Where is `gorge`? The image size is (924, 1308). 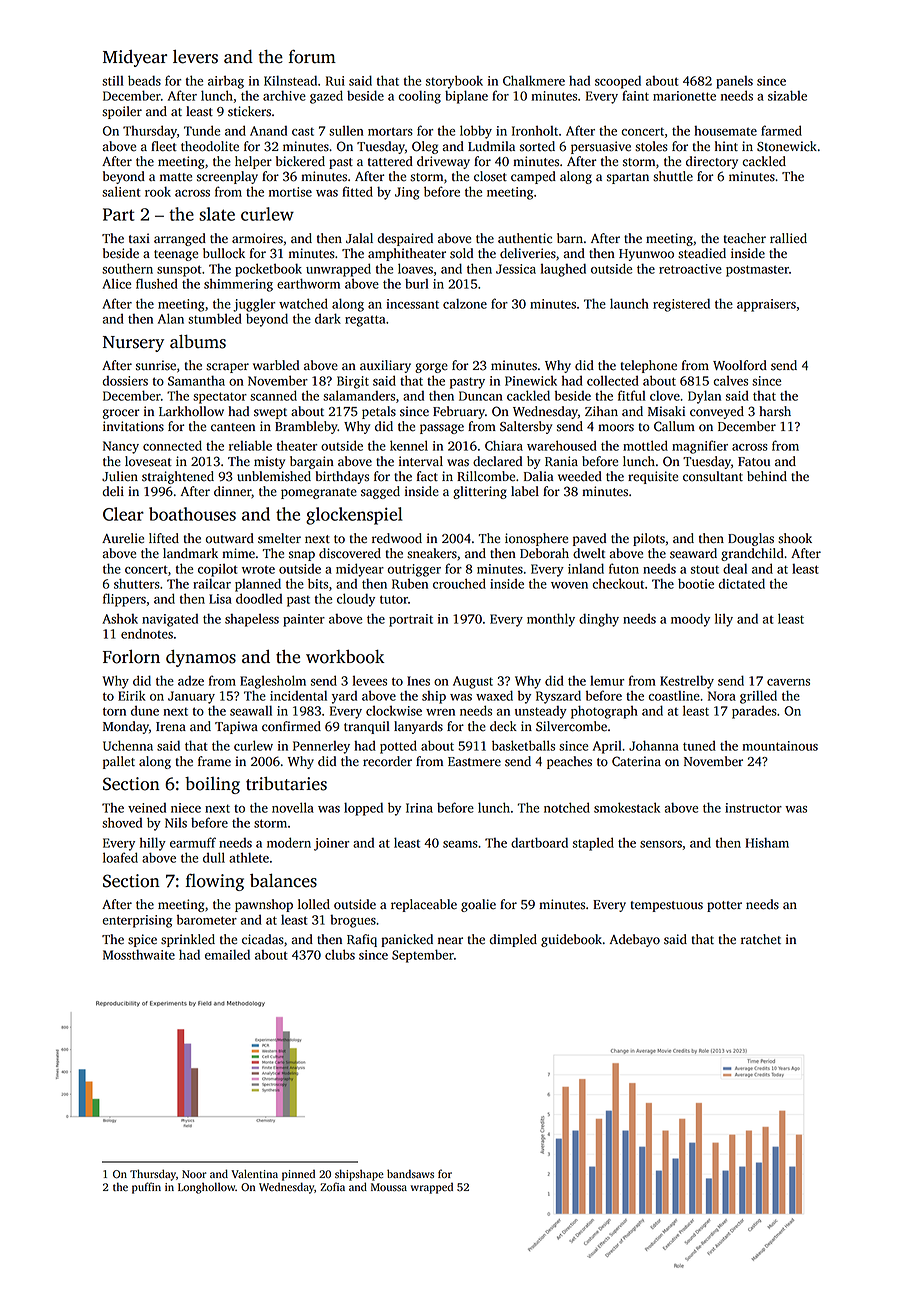
gorge is located at coordinates (431, 368).
